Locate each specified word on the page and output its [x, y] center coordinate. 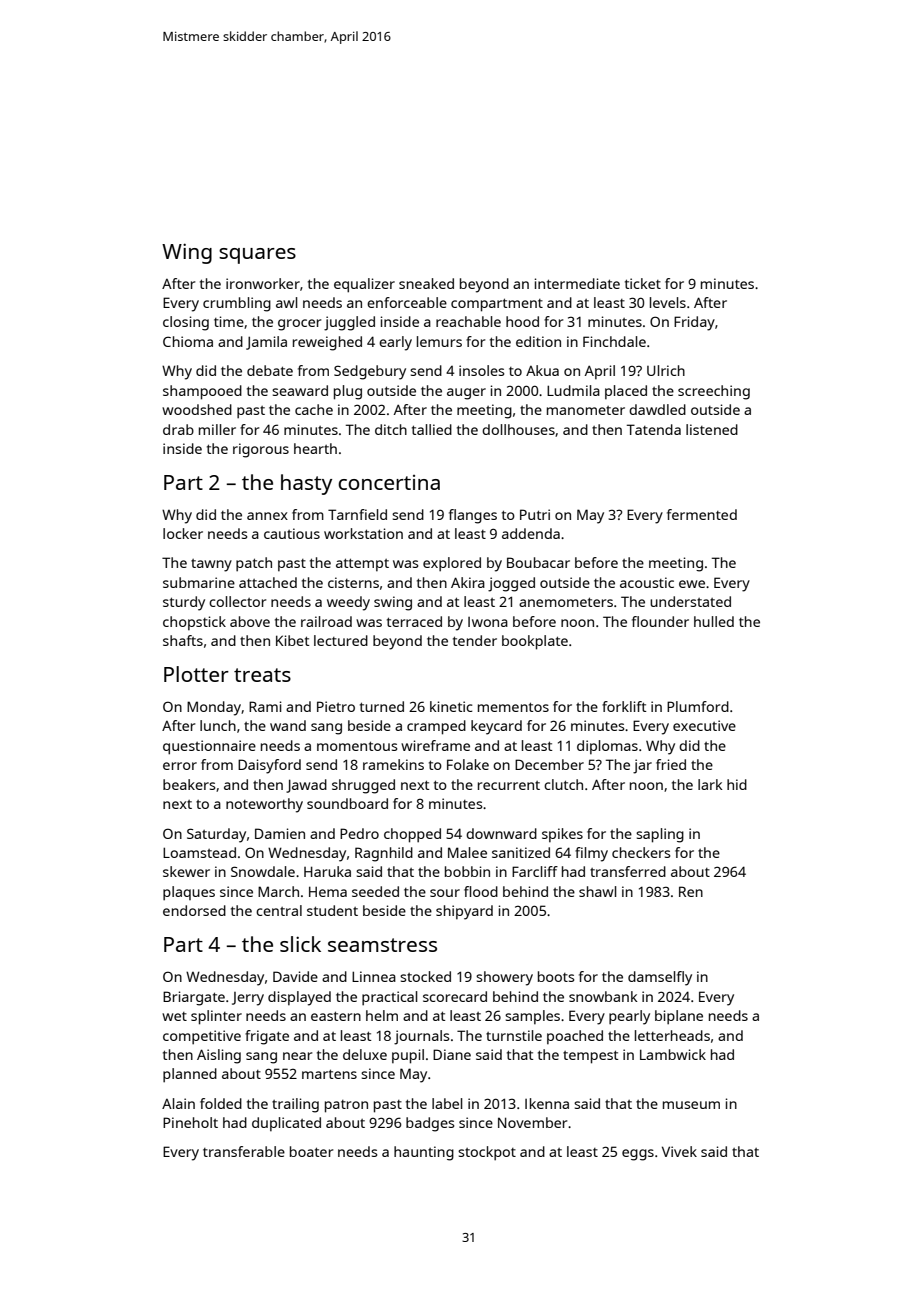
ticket [643, 283]
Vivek [679, 1151]
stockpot [487, 1153]
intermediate [577, 283]
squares [257, 256]
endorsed [194, 910]
